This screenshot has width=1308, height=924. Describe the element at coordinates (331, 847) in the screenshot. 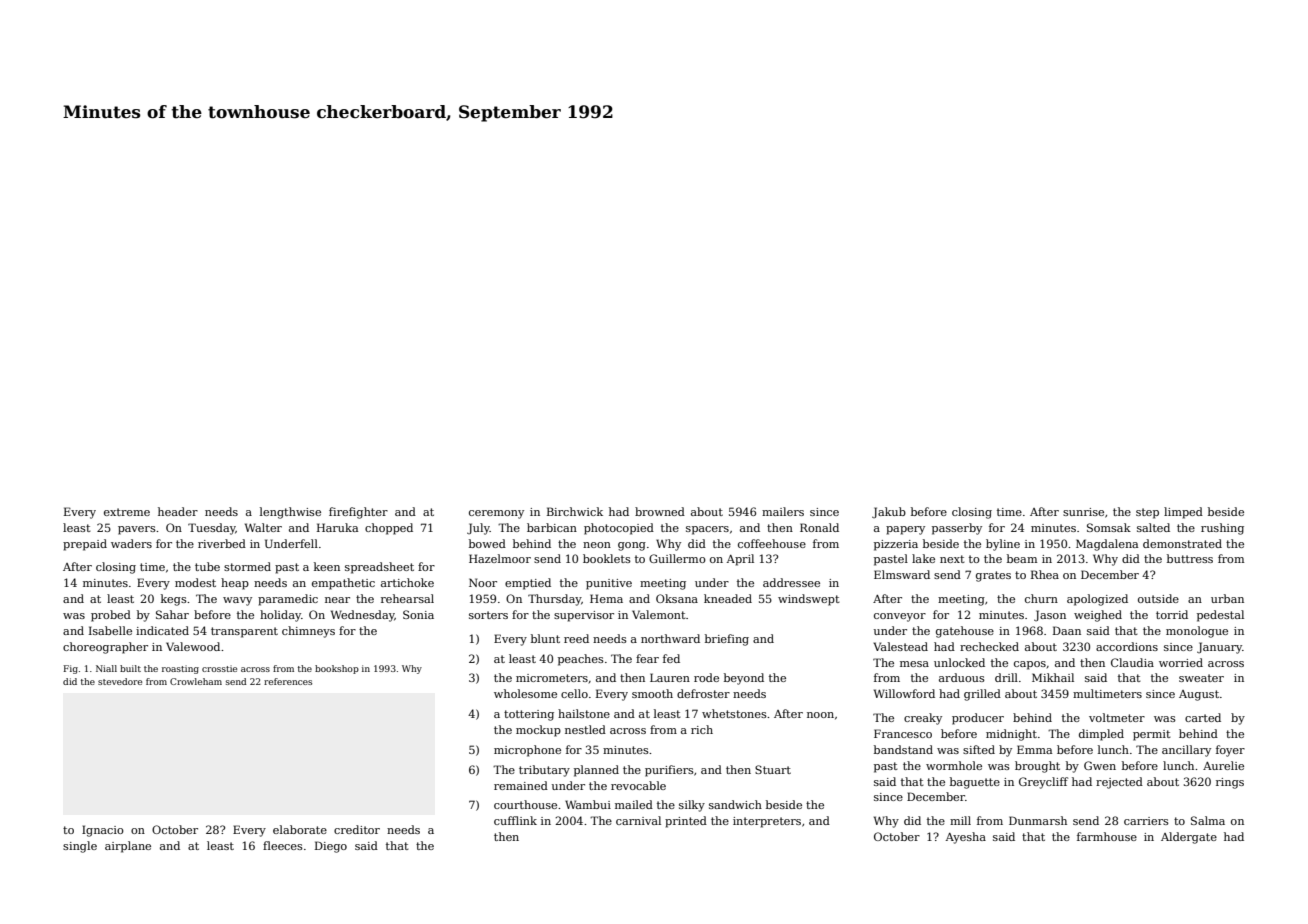

I see `Diego` at that location.
